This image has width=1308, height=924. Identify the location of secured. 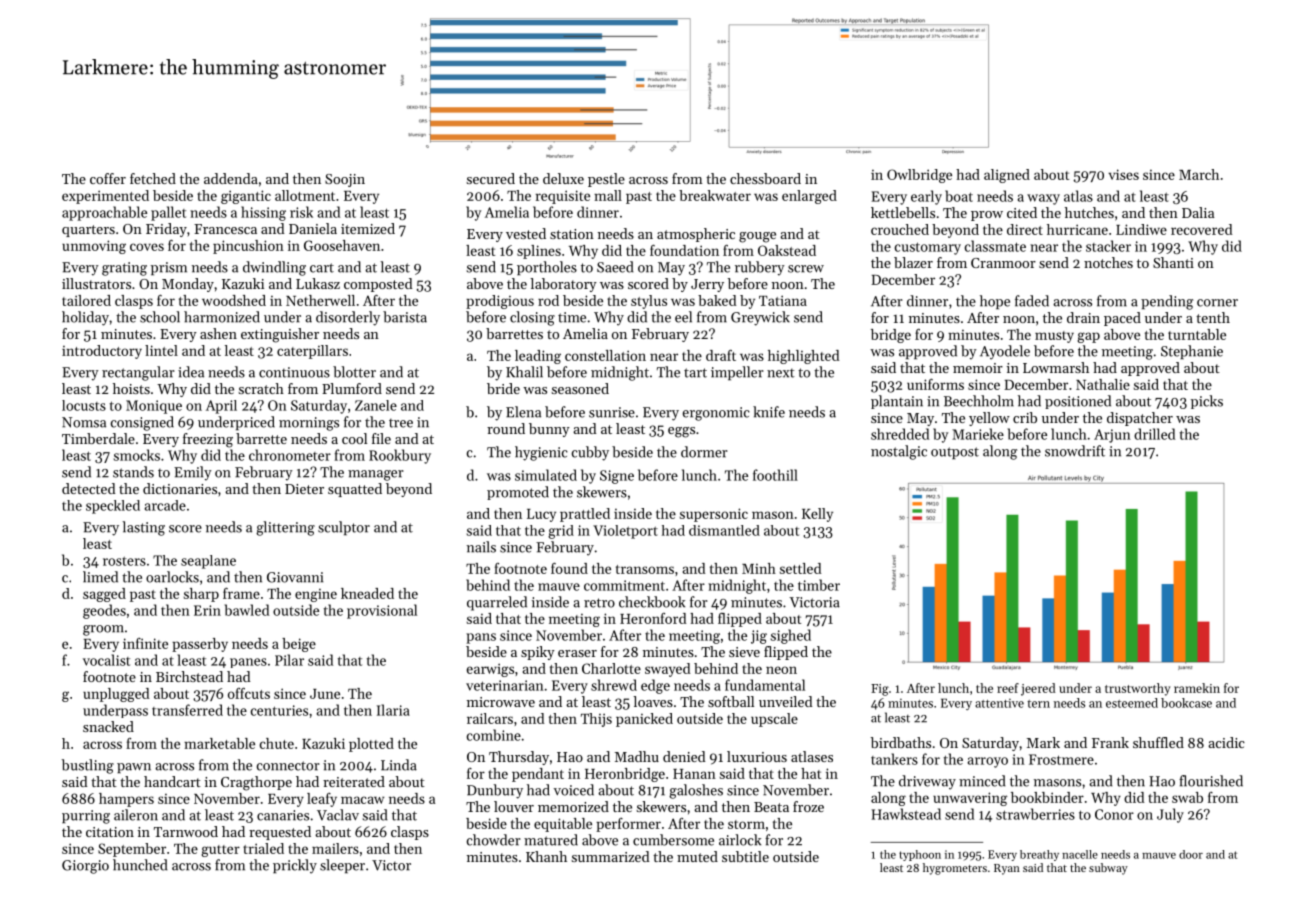
(491, 178).
